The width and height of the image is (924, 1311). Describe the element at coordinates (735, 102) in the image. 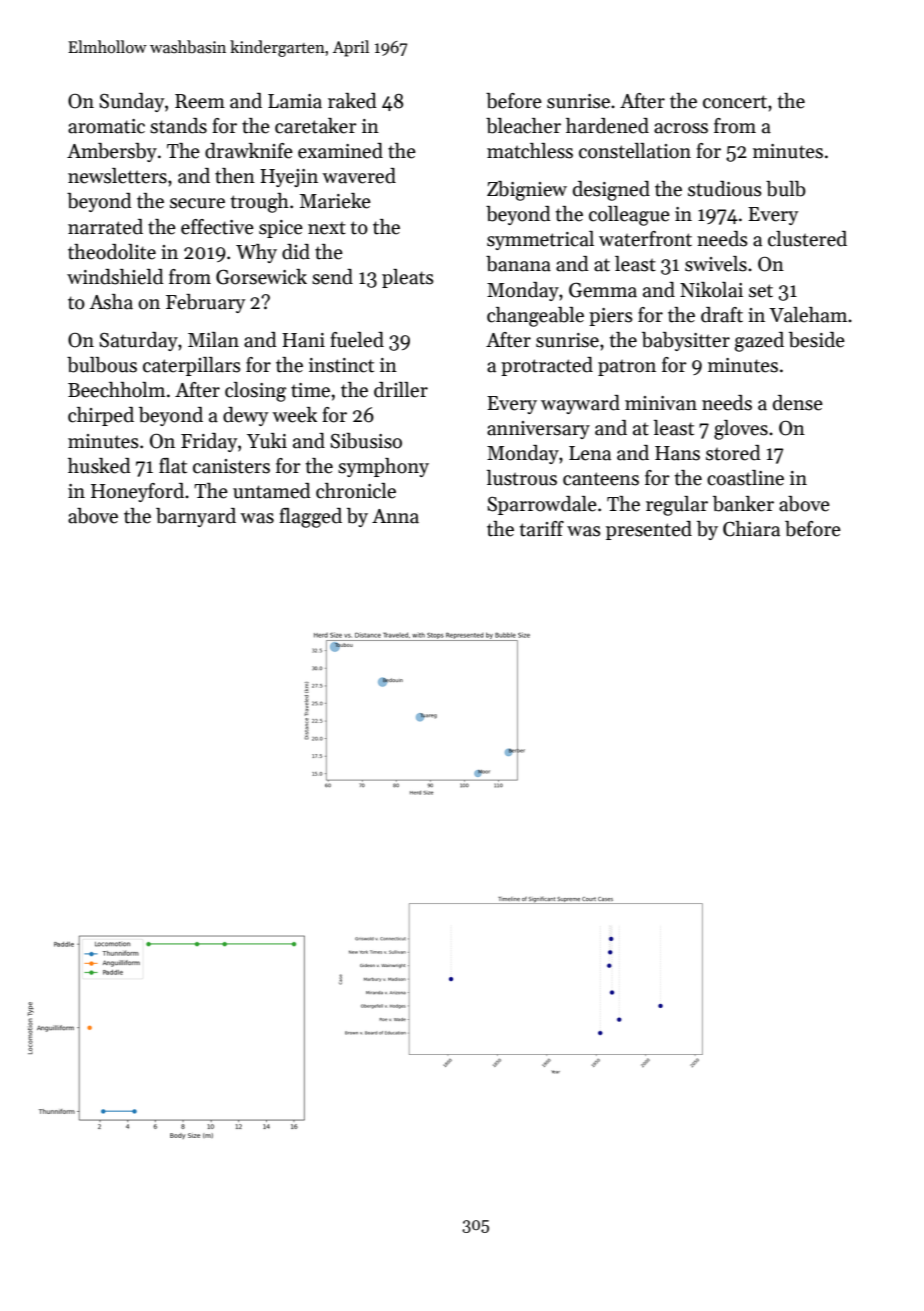

I see `concert` at that location.
